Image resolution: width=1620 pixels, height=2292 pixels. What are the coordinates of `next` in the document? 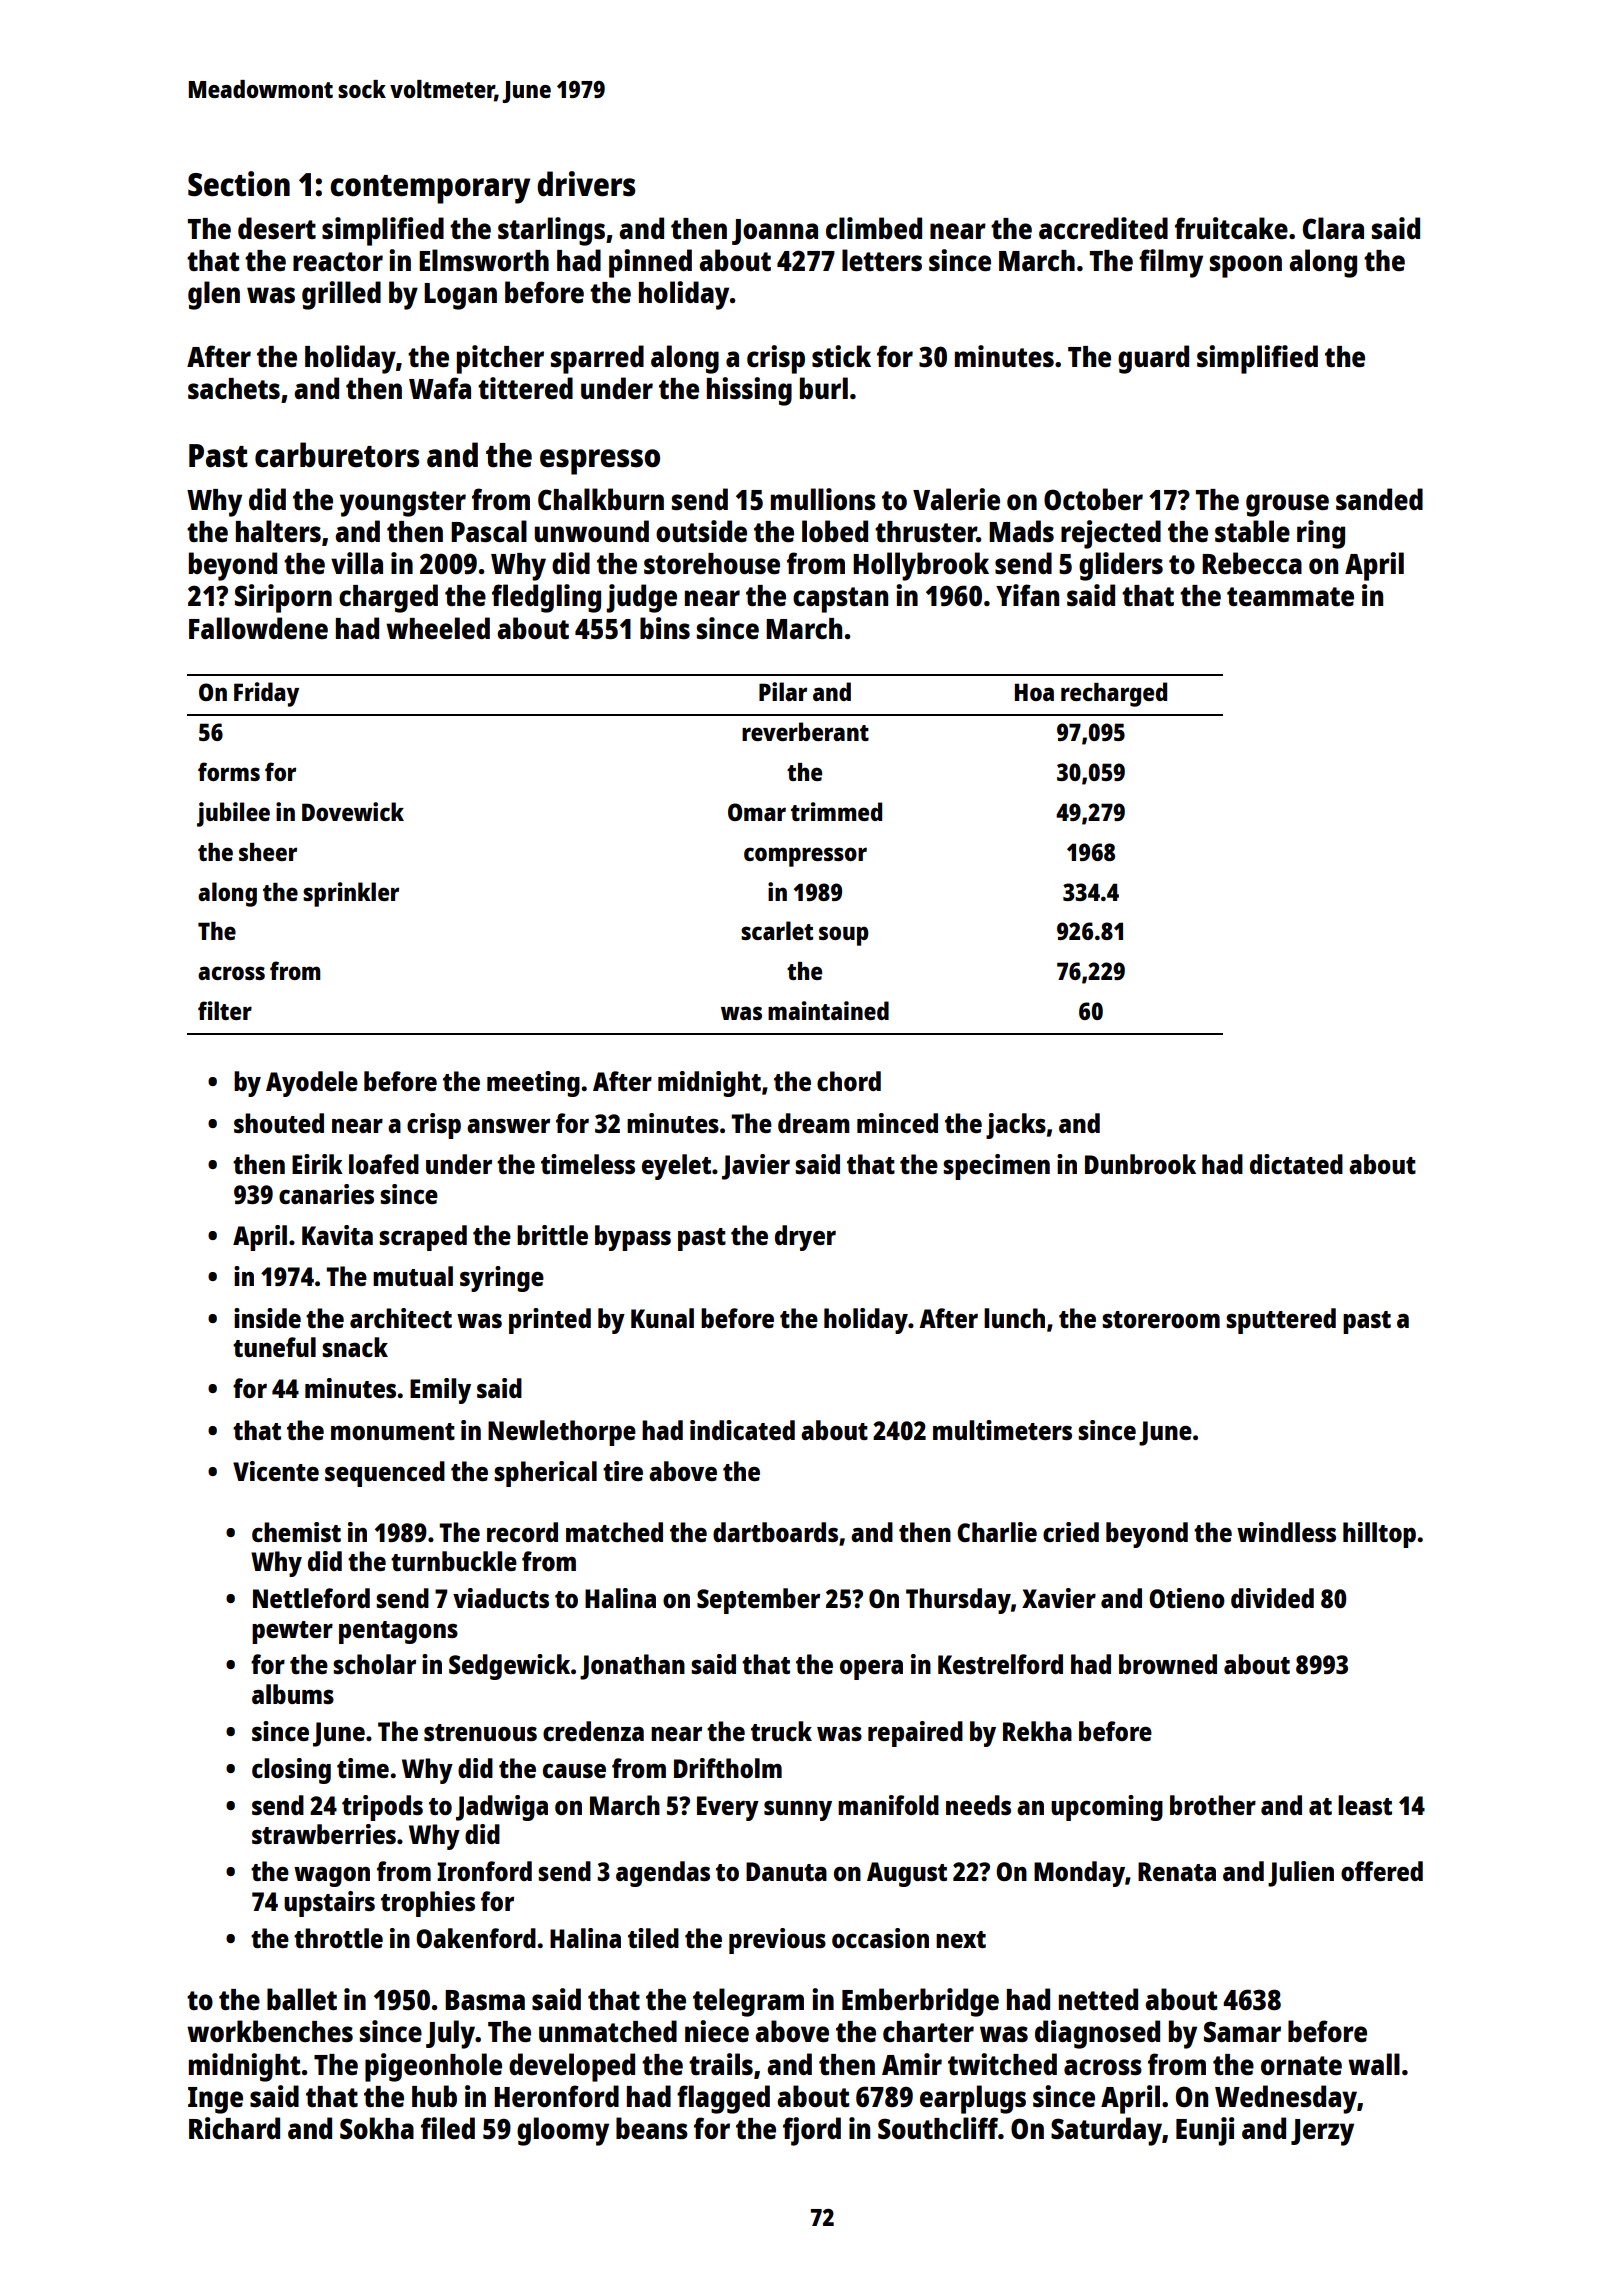 It's located at (961, 1939).
